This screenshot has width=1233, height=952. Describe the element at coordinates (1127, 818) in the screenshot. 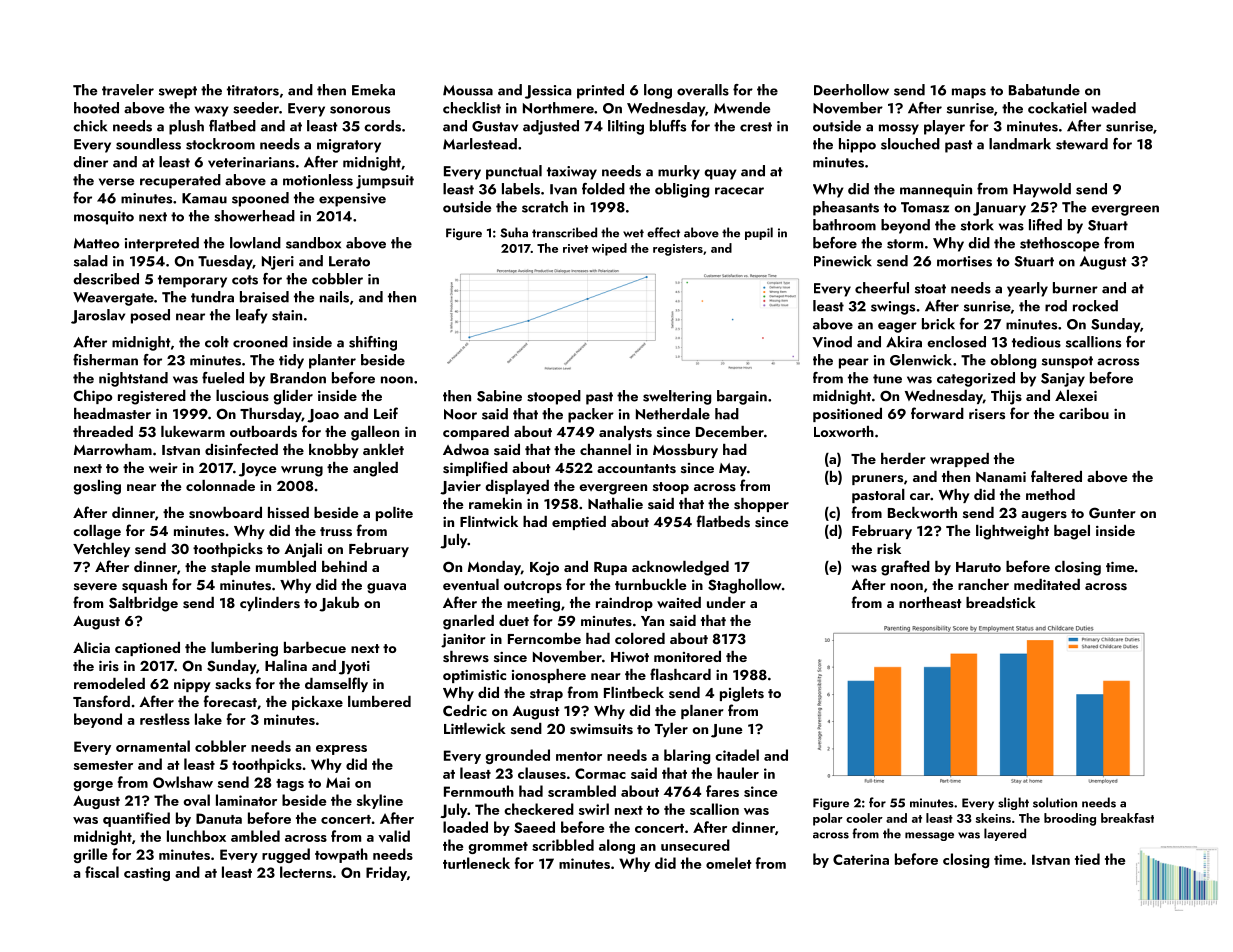

I see `breakfast` at that location.
